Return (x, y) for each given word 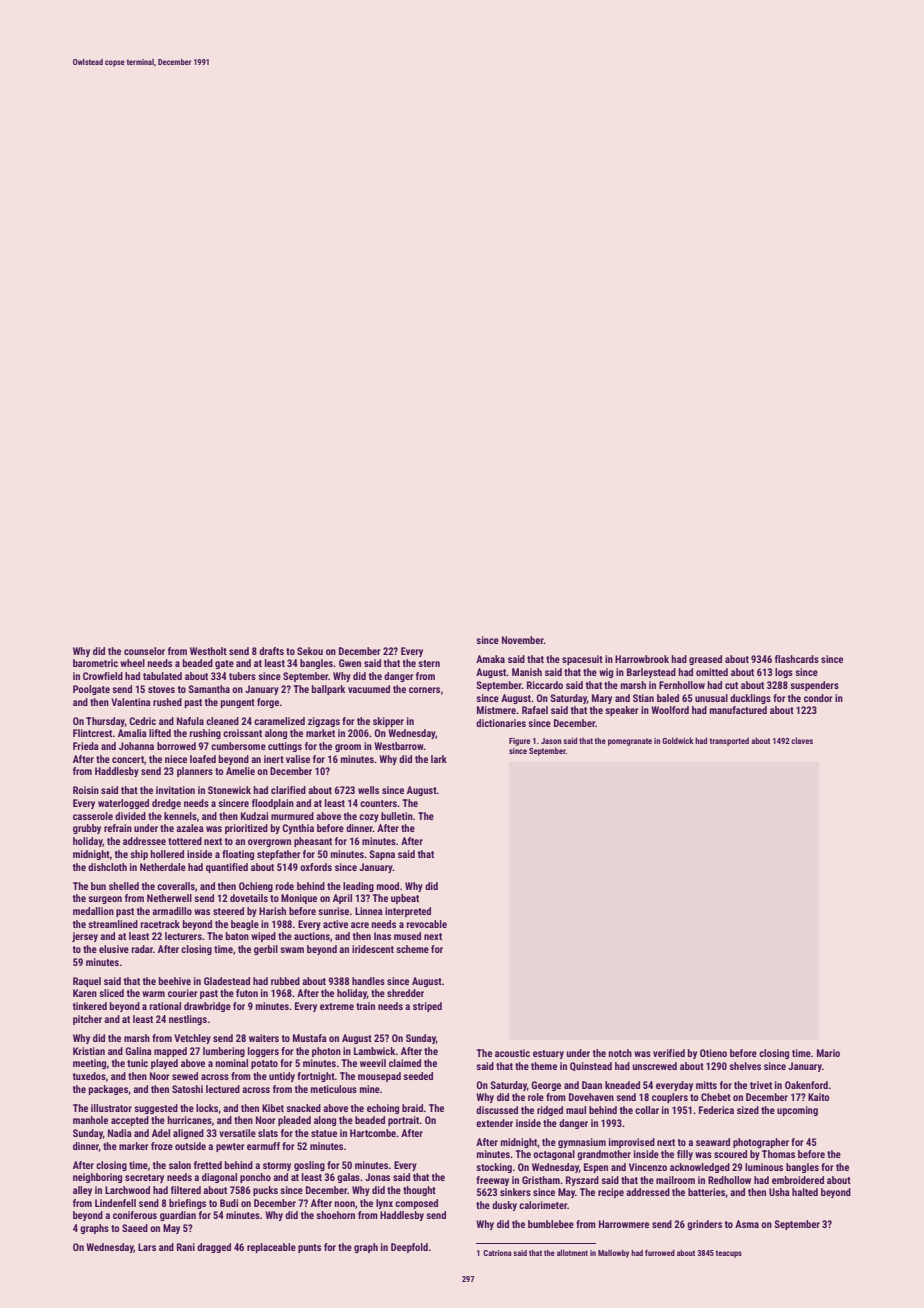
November (523, 640)
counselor (144, 651)
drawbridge (207, 1007)
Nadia (120, 1133)
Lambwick (375, 1051)
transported (729, 741)
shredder (405, 993)
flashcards (797, 659)
